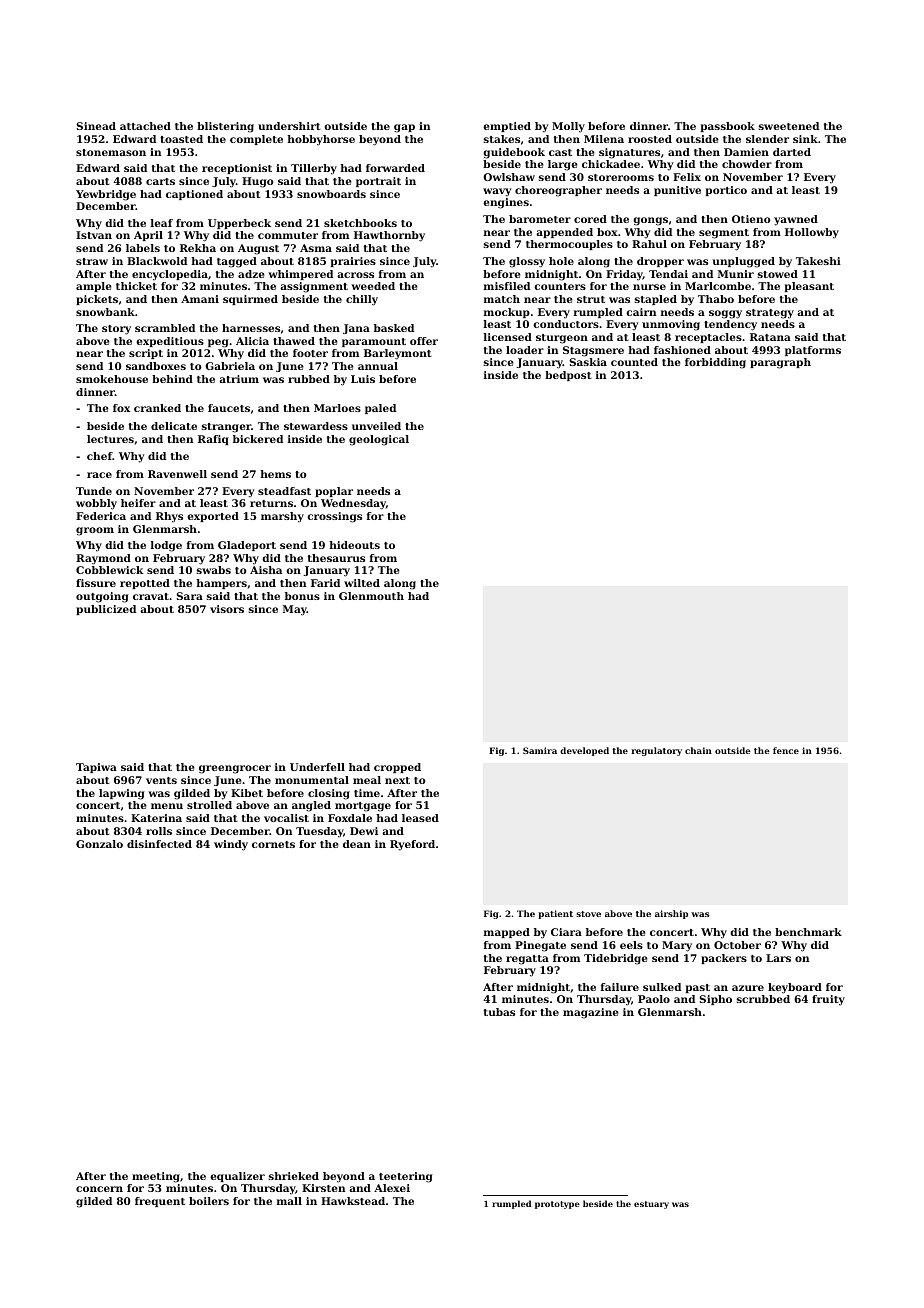 The width and height of the screenshot is (924, 1308). Describe the element at coordinates (540, 750) in the screenshot. I see `Samira` at that location.
